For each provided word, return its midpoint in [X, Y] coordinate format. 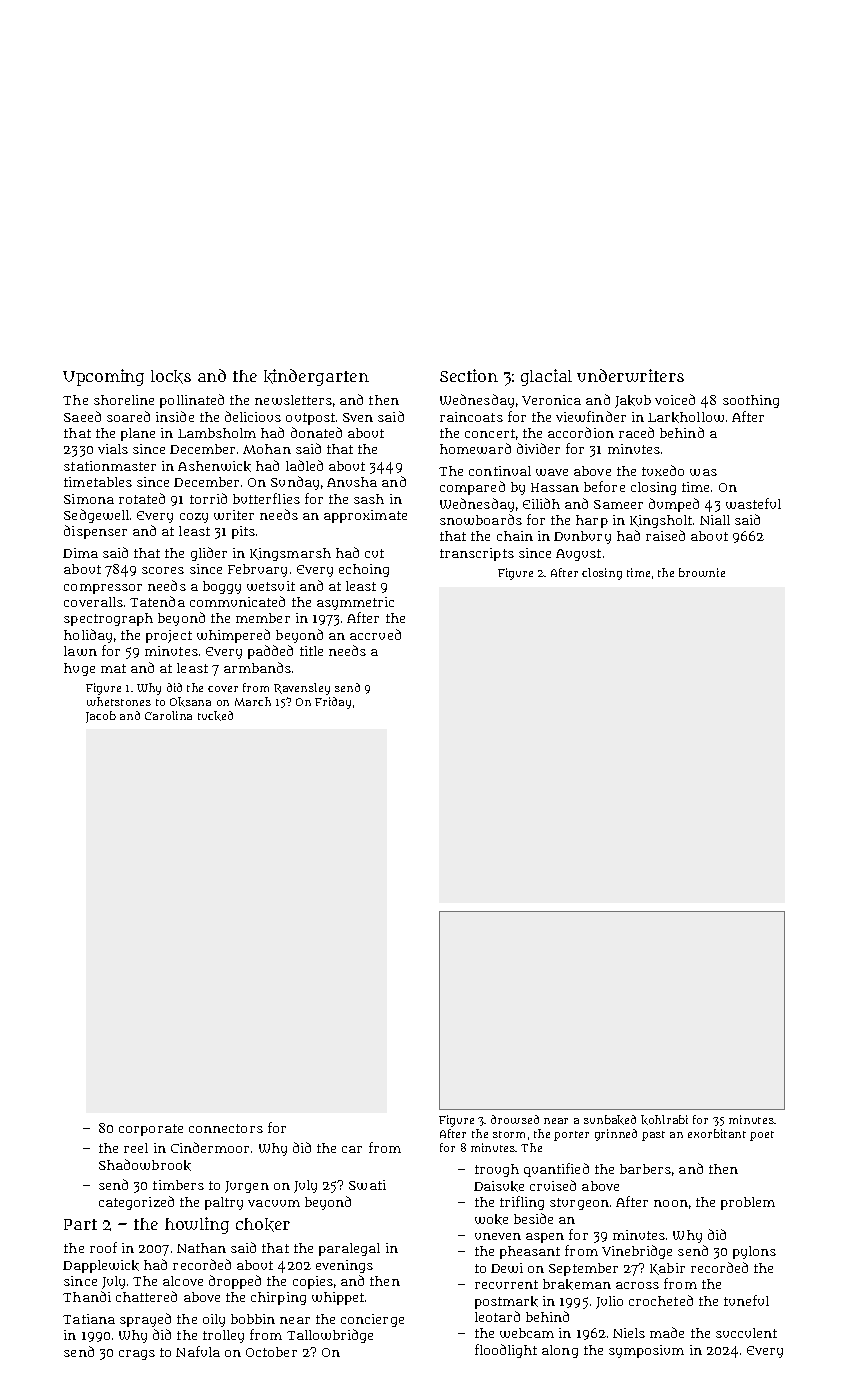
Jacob [101, 717]
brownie [702, 572]
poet [762, 1136]
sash [369, 499]
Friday [333, 703]
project [169, 636]
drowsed [515, 1119]
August [578, 555]
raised [665, 535]
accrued [375, 634]
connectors [226, 1128]
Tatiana [89, 1319]
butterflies [266, 498]
